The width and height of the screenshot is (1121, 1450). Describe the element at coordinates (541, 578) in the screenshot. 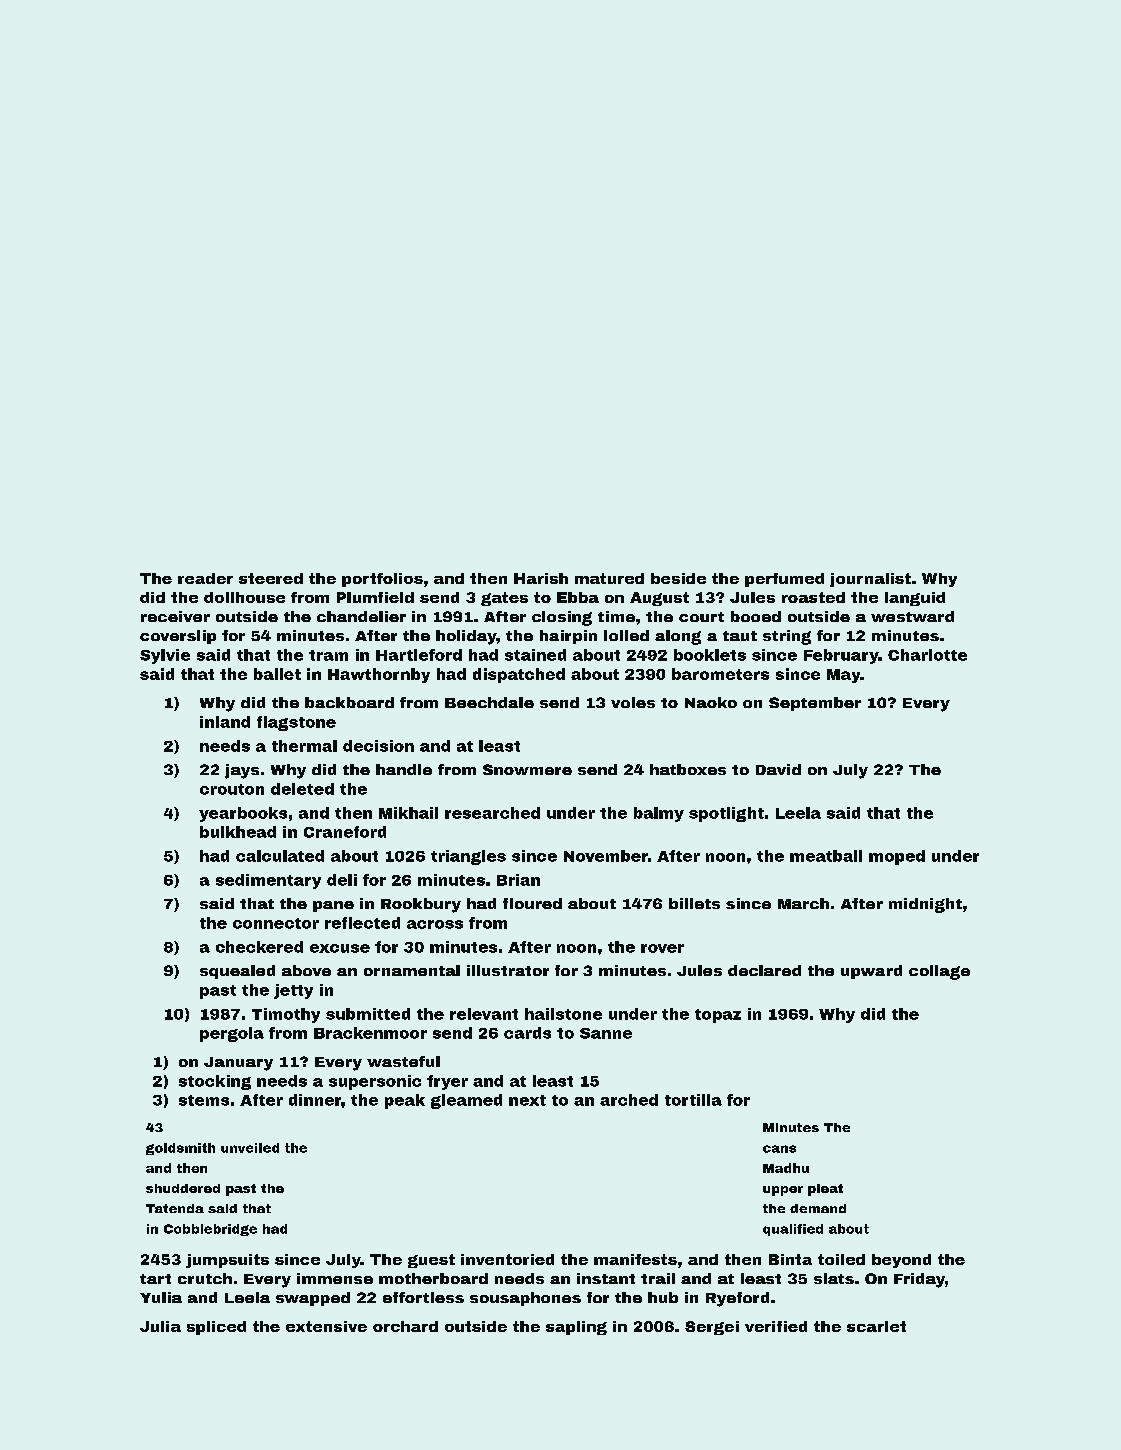

I see `Harish` at that location.
